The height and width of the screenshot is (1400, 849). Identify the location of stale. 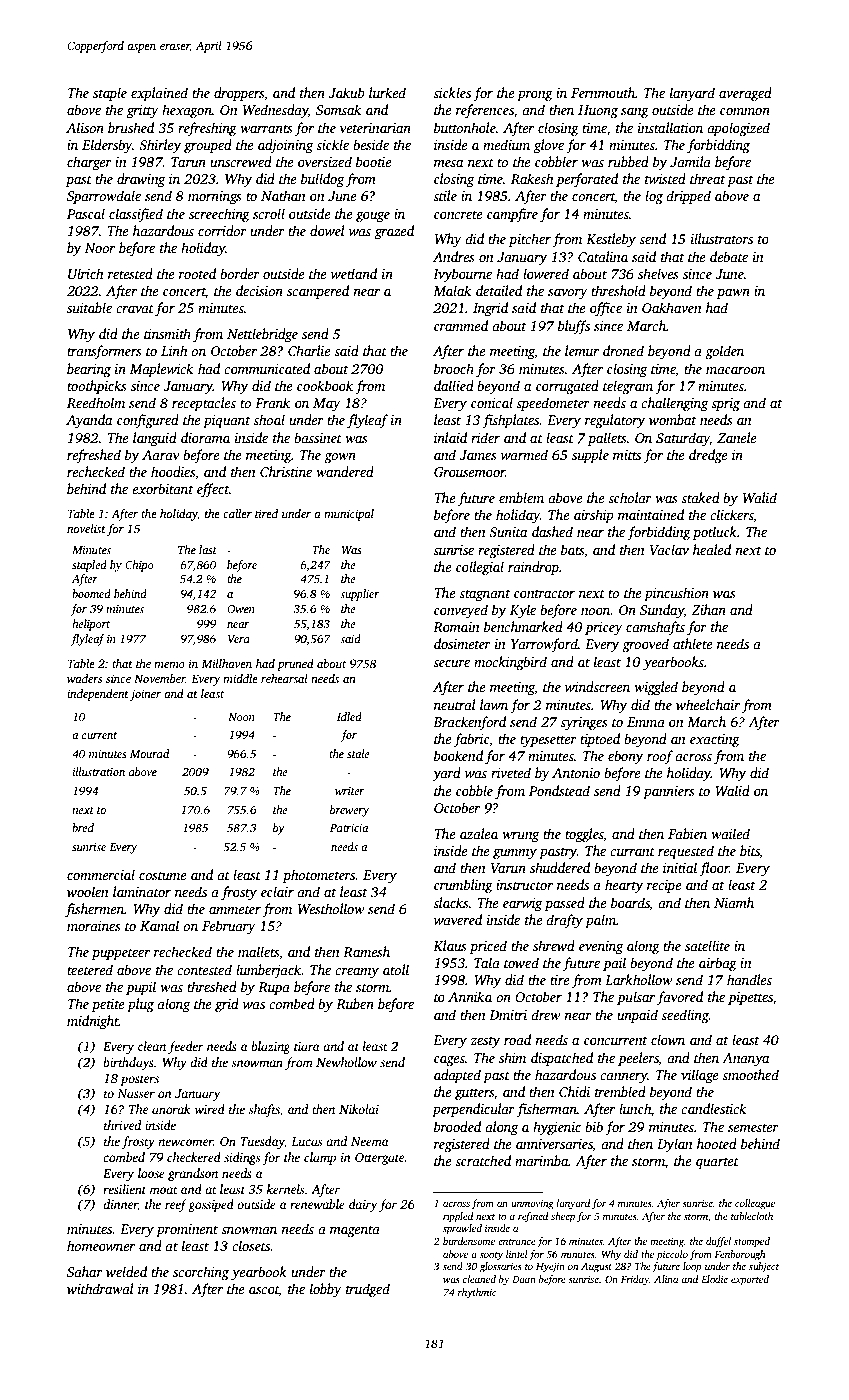
(358, 753).
